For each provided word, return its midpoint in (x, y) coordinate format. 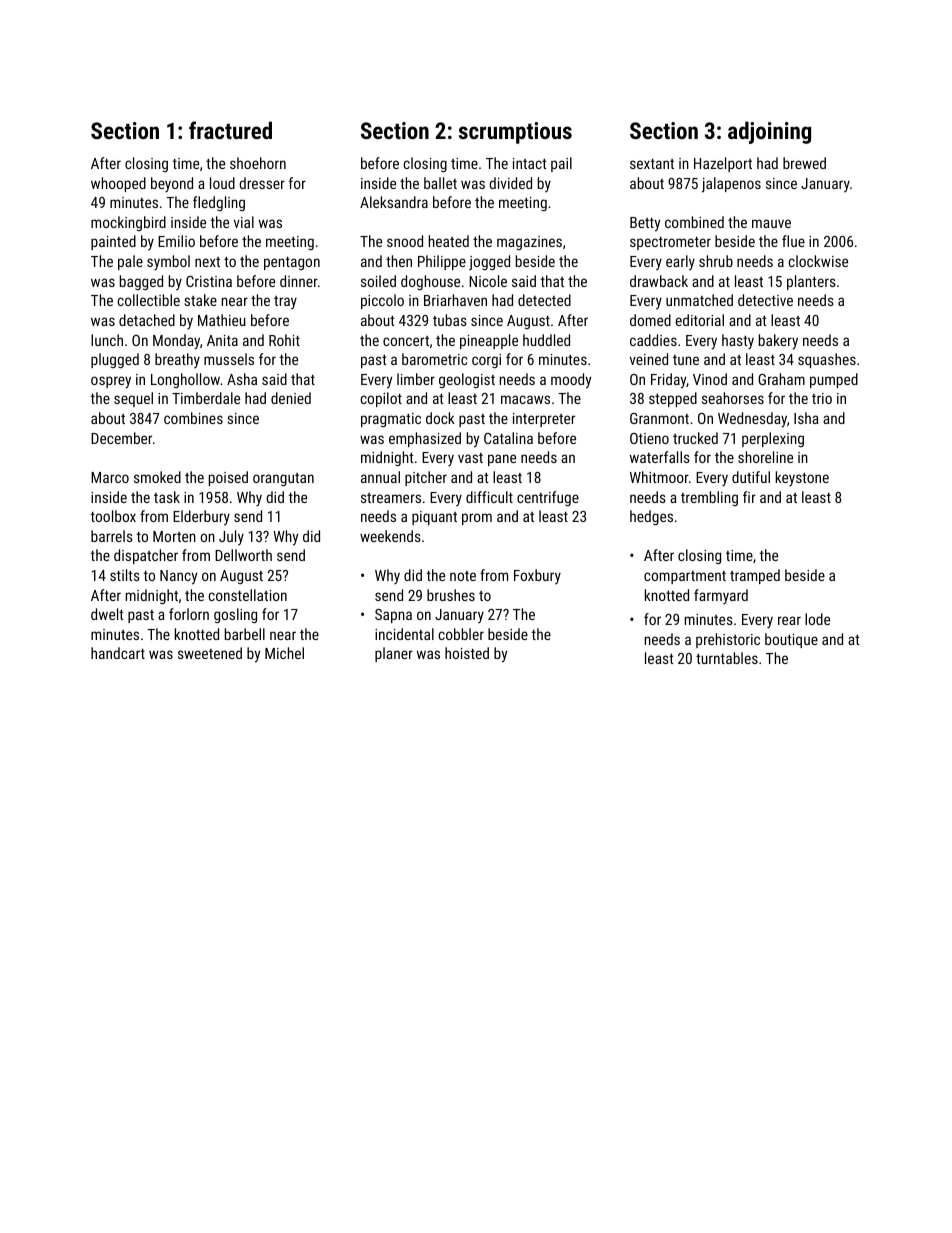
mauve (771, 223)
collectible (149, 300)
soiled (378, 281)
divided (510, 183)
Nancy (178, 577)
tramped (755, 576)
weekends (390, 536)
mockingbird (128, 223)
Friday (668, 381)
